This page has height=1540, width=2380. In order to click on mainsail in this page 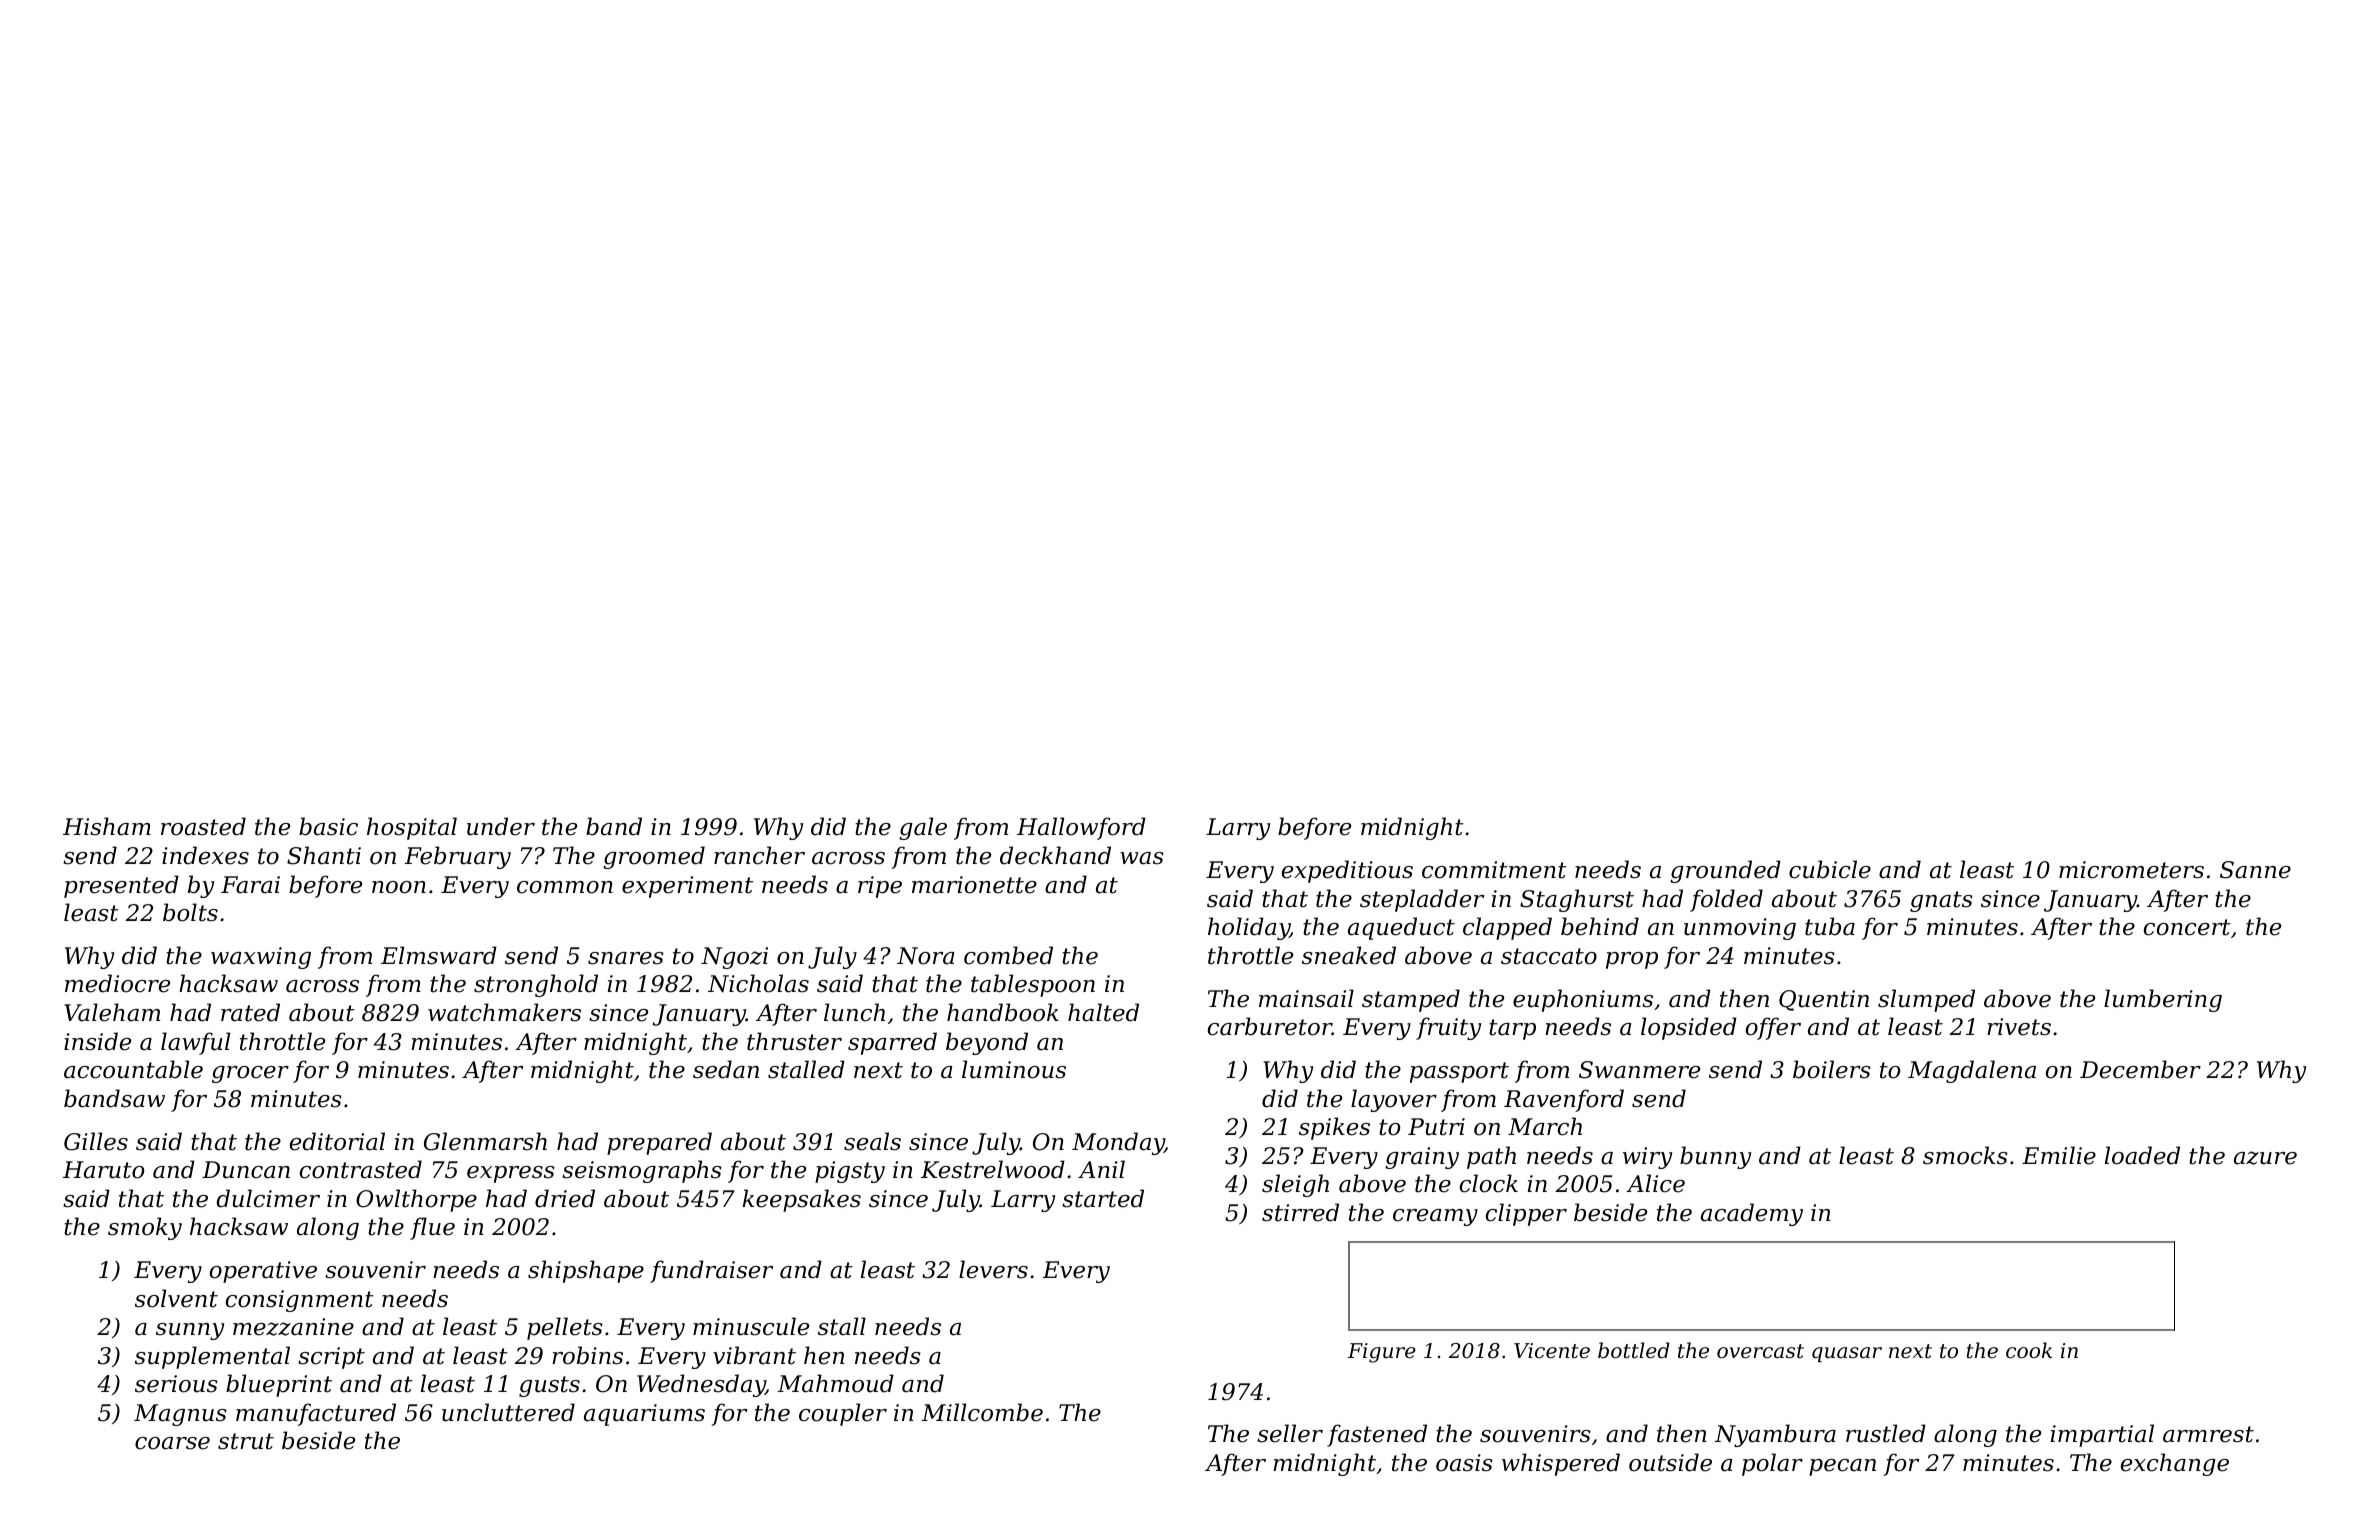, I will do `click(1306, 998)`.
